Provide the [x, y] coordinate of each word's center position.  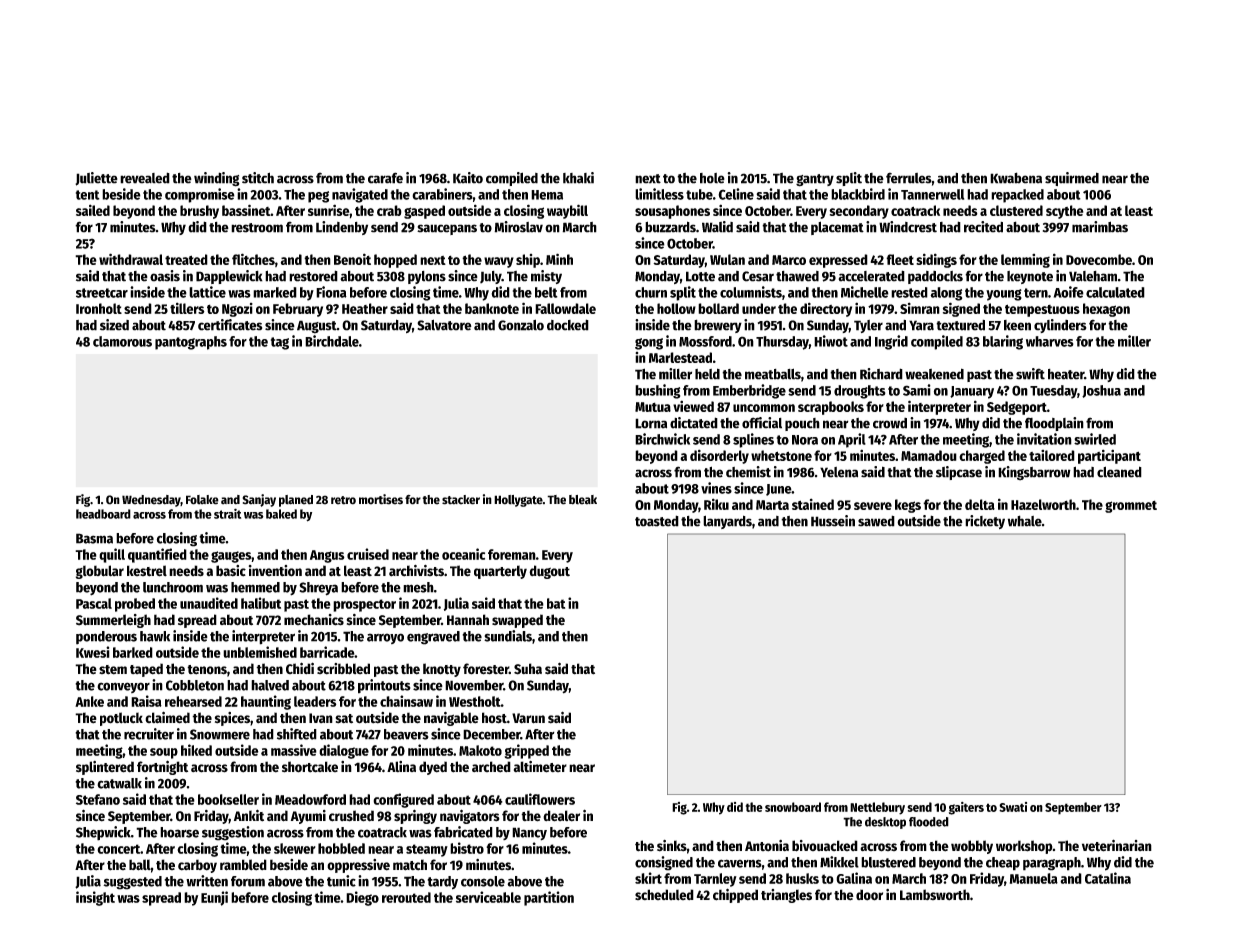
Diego [362, 898]
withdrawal [131, 259]
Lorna [651, 423]
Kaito [468, 178]
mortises [381, 499]
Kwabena [1016, 178]
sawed [876, 521]
